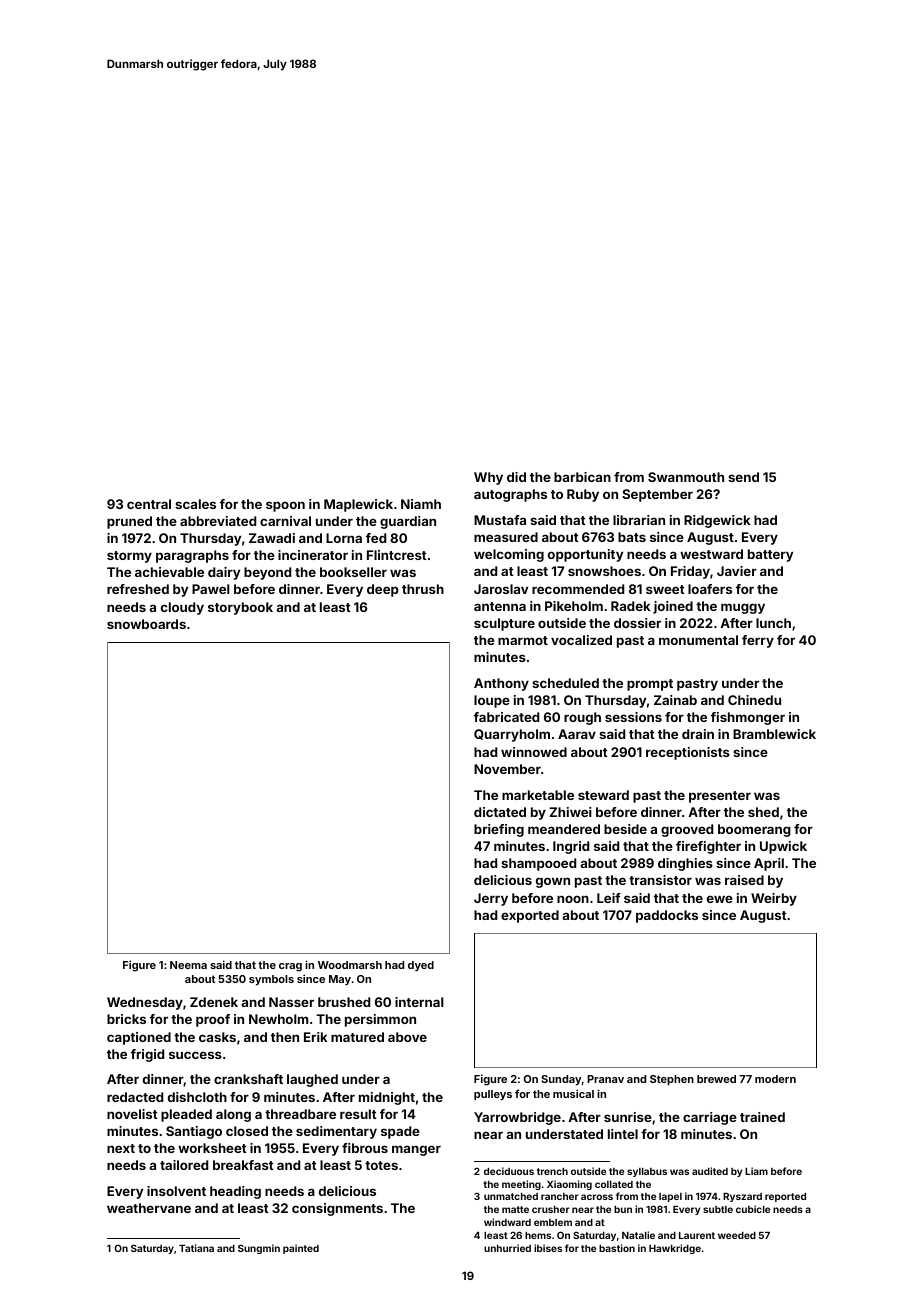 The image size is (924, 1308). I want to click on brewed, so click(716, 1079).
